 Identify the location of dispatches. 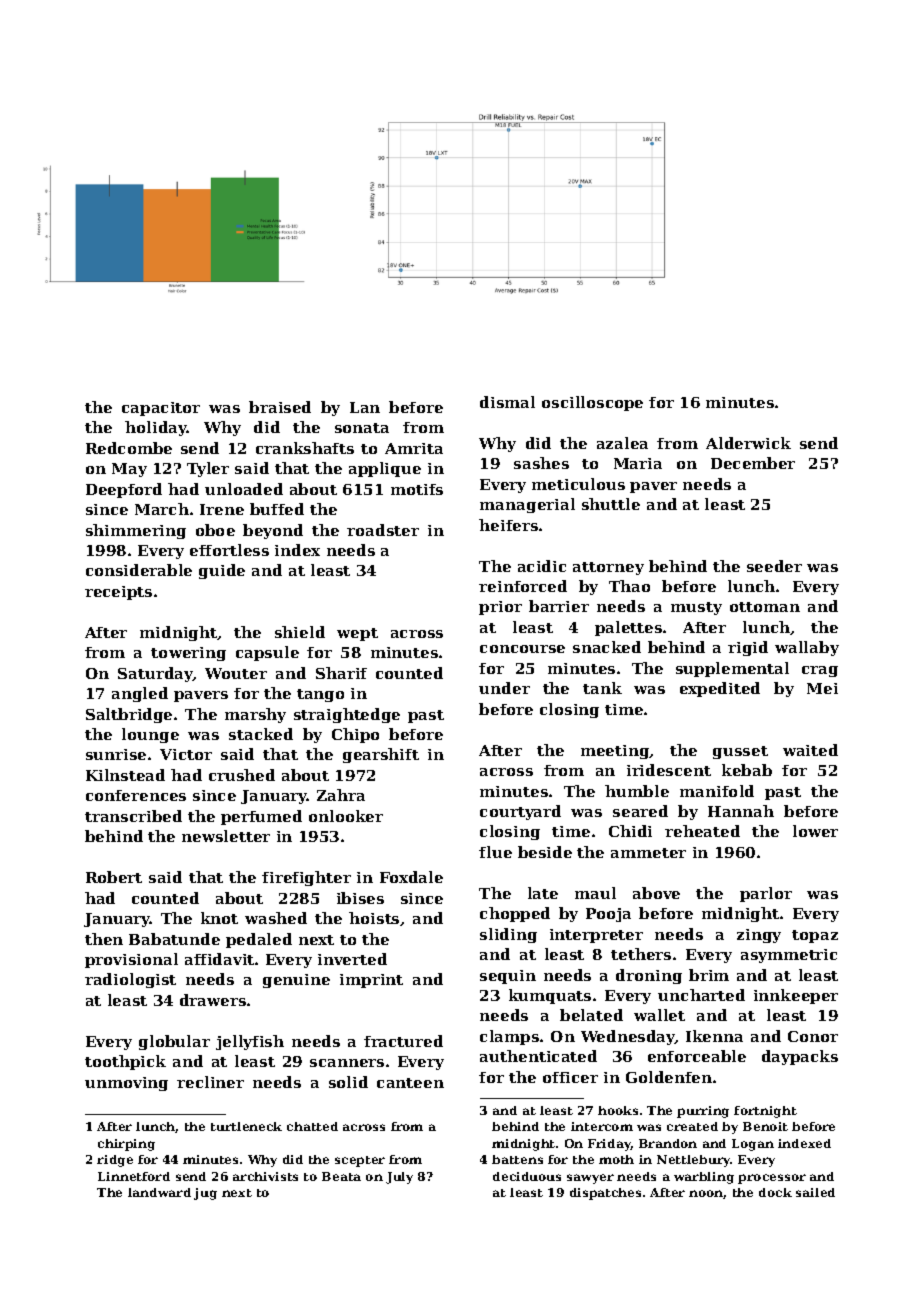
(605, 1194).
